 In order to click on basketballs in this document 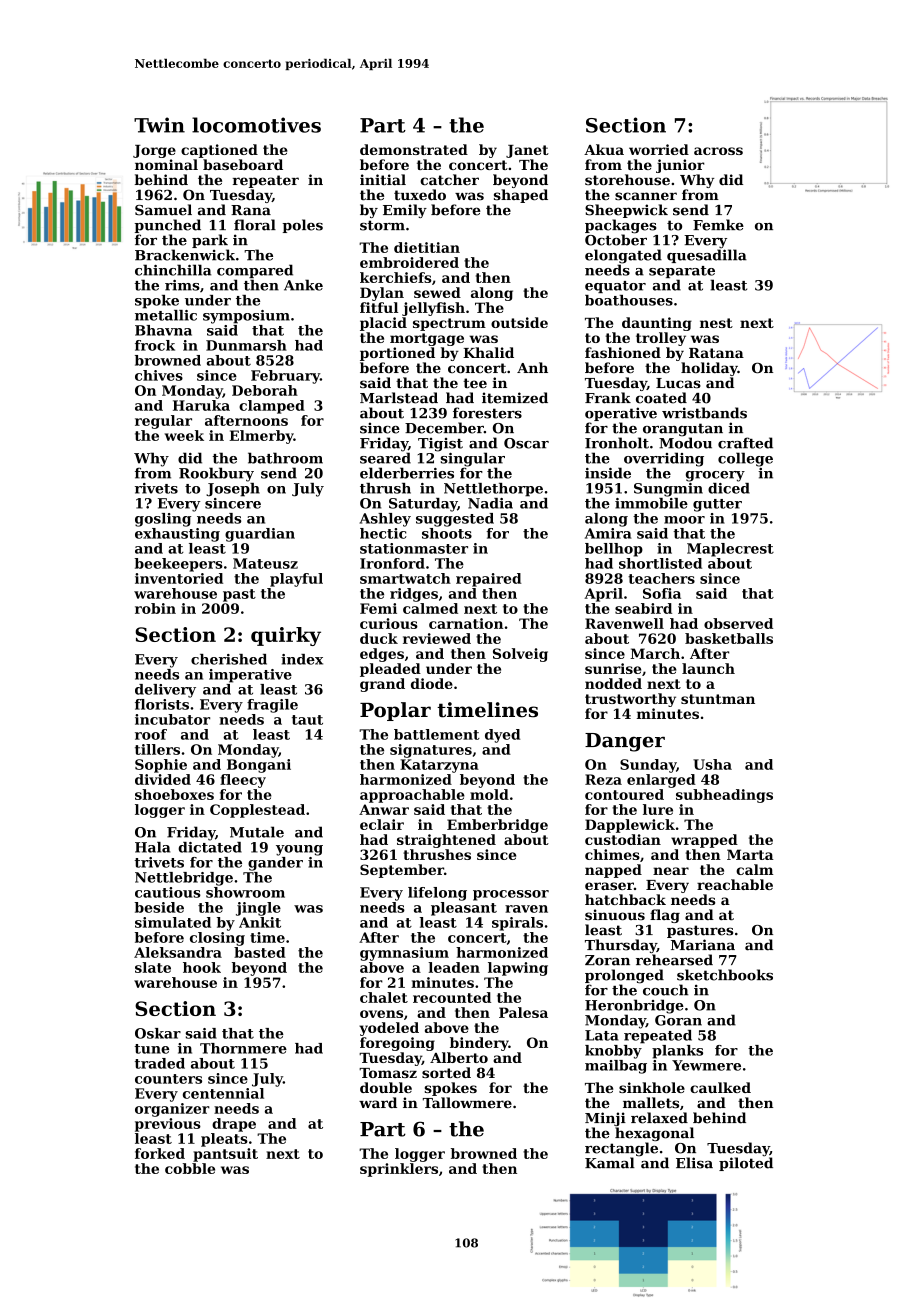, I will do `click(729, 638)`.
